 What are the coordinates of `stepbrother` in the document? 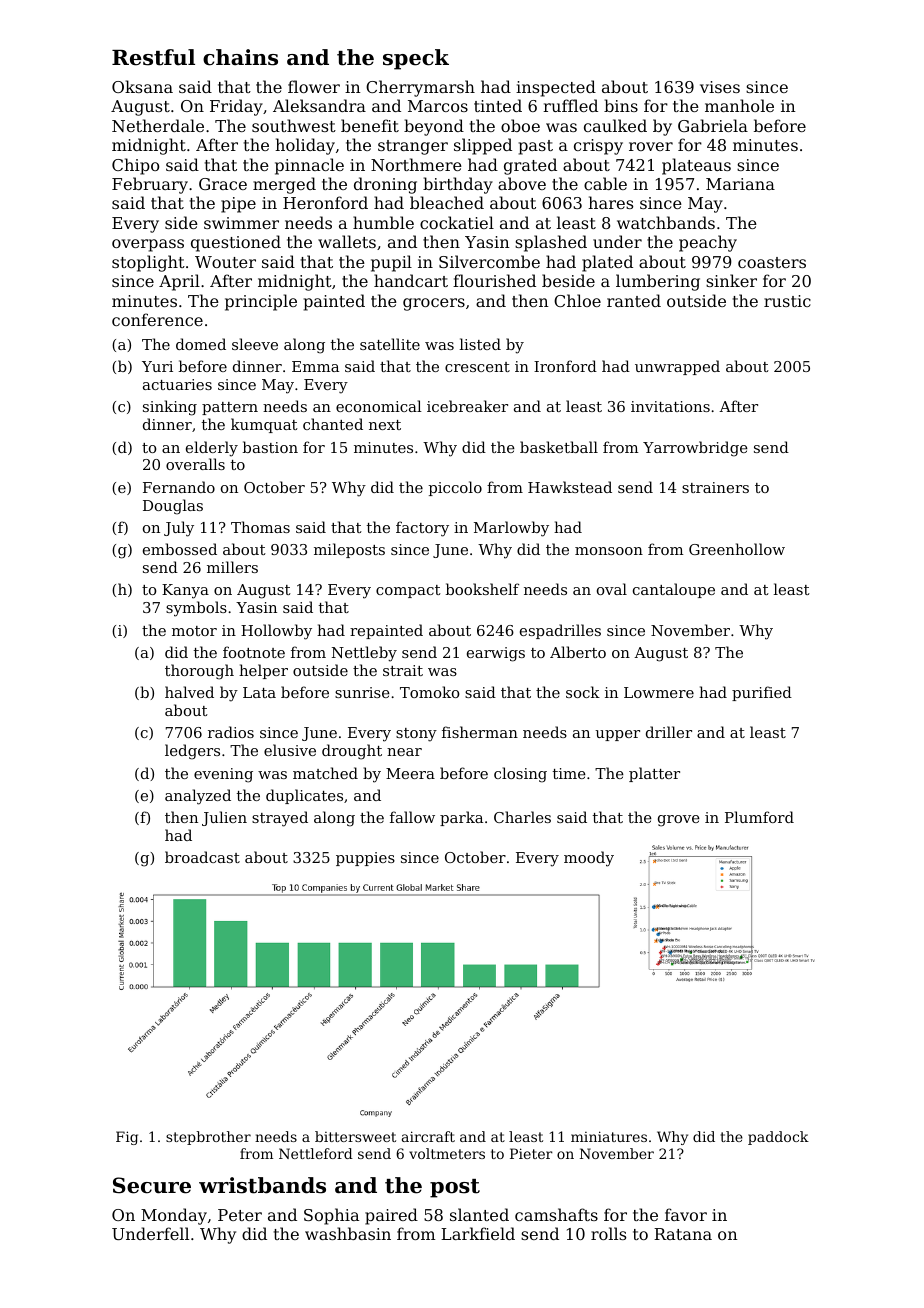 It's located at (208, 1138).
